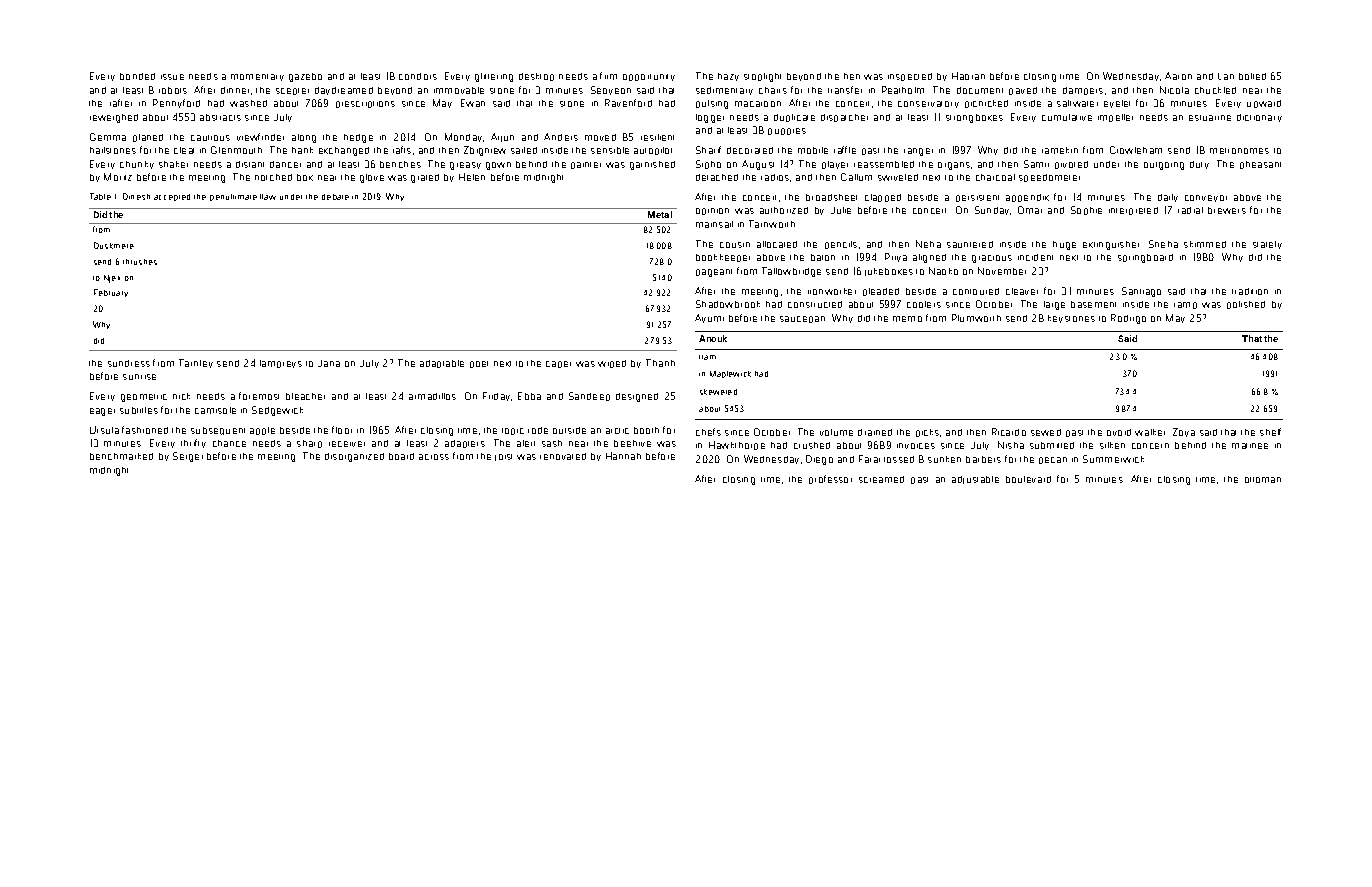 The image size is (1372, 887). I want to click on extinguisher, so click(1111, 245).
